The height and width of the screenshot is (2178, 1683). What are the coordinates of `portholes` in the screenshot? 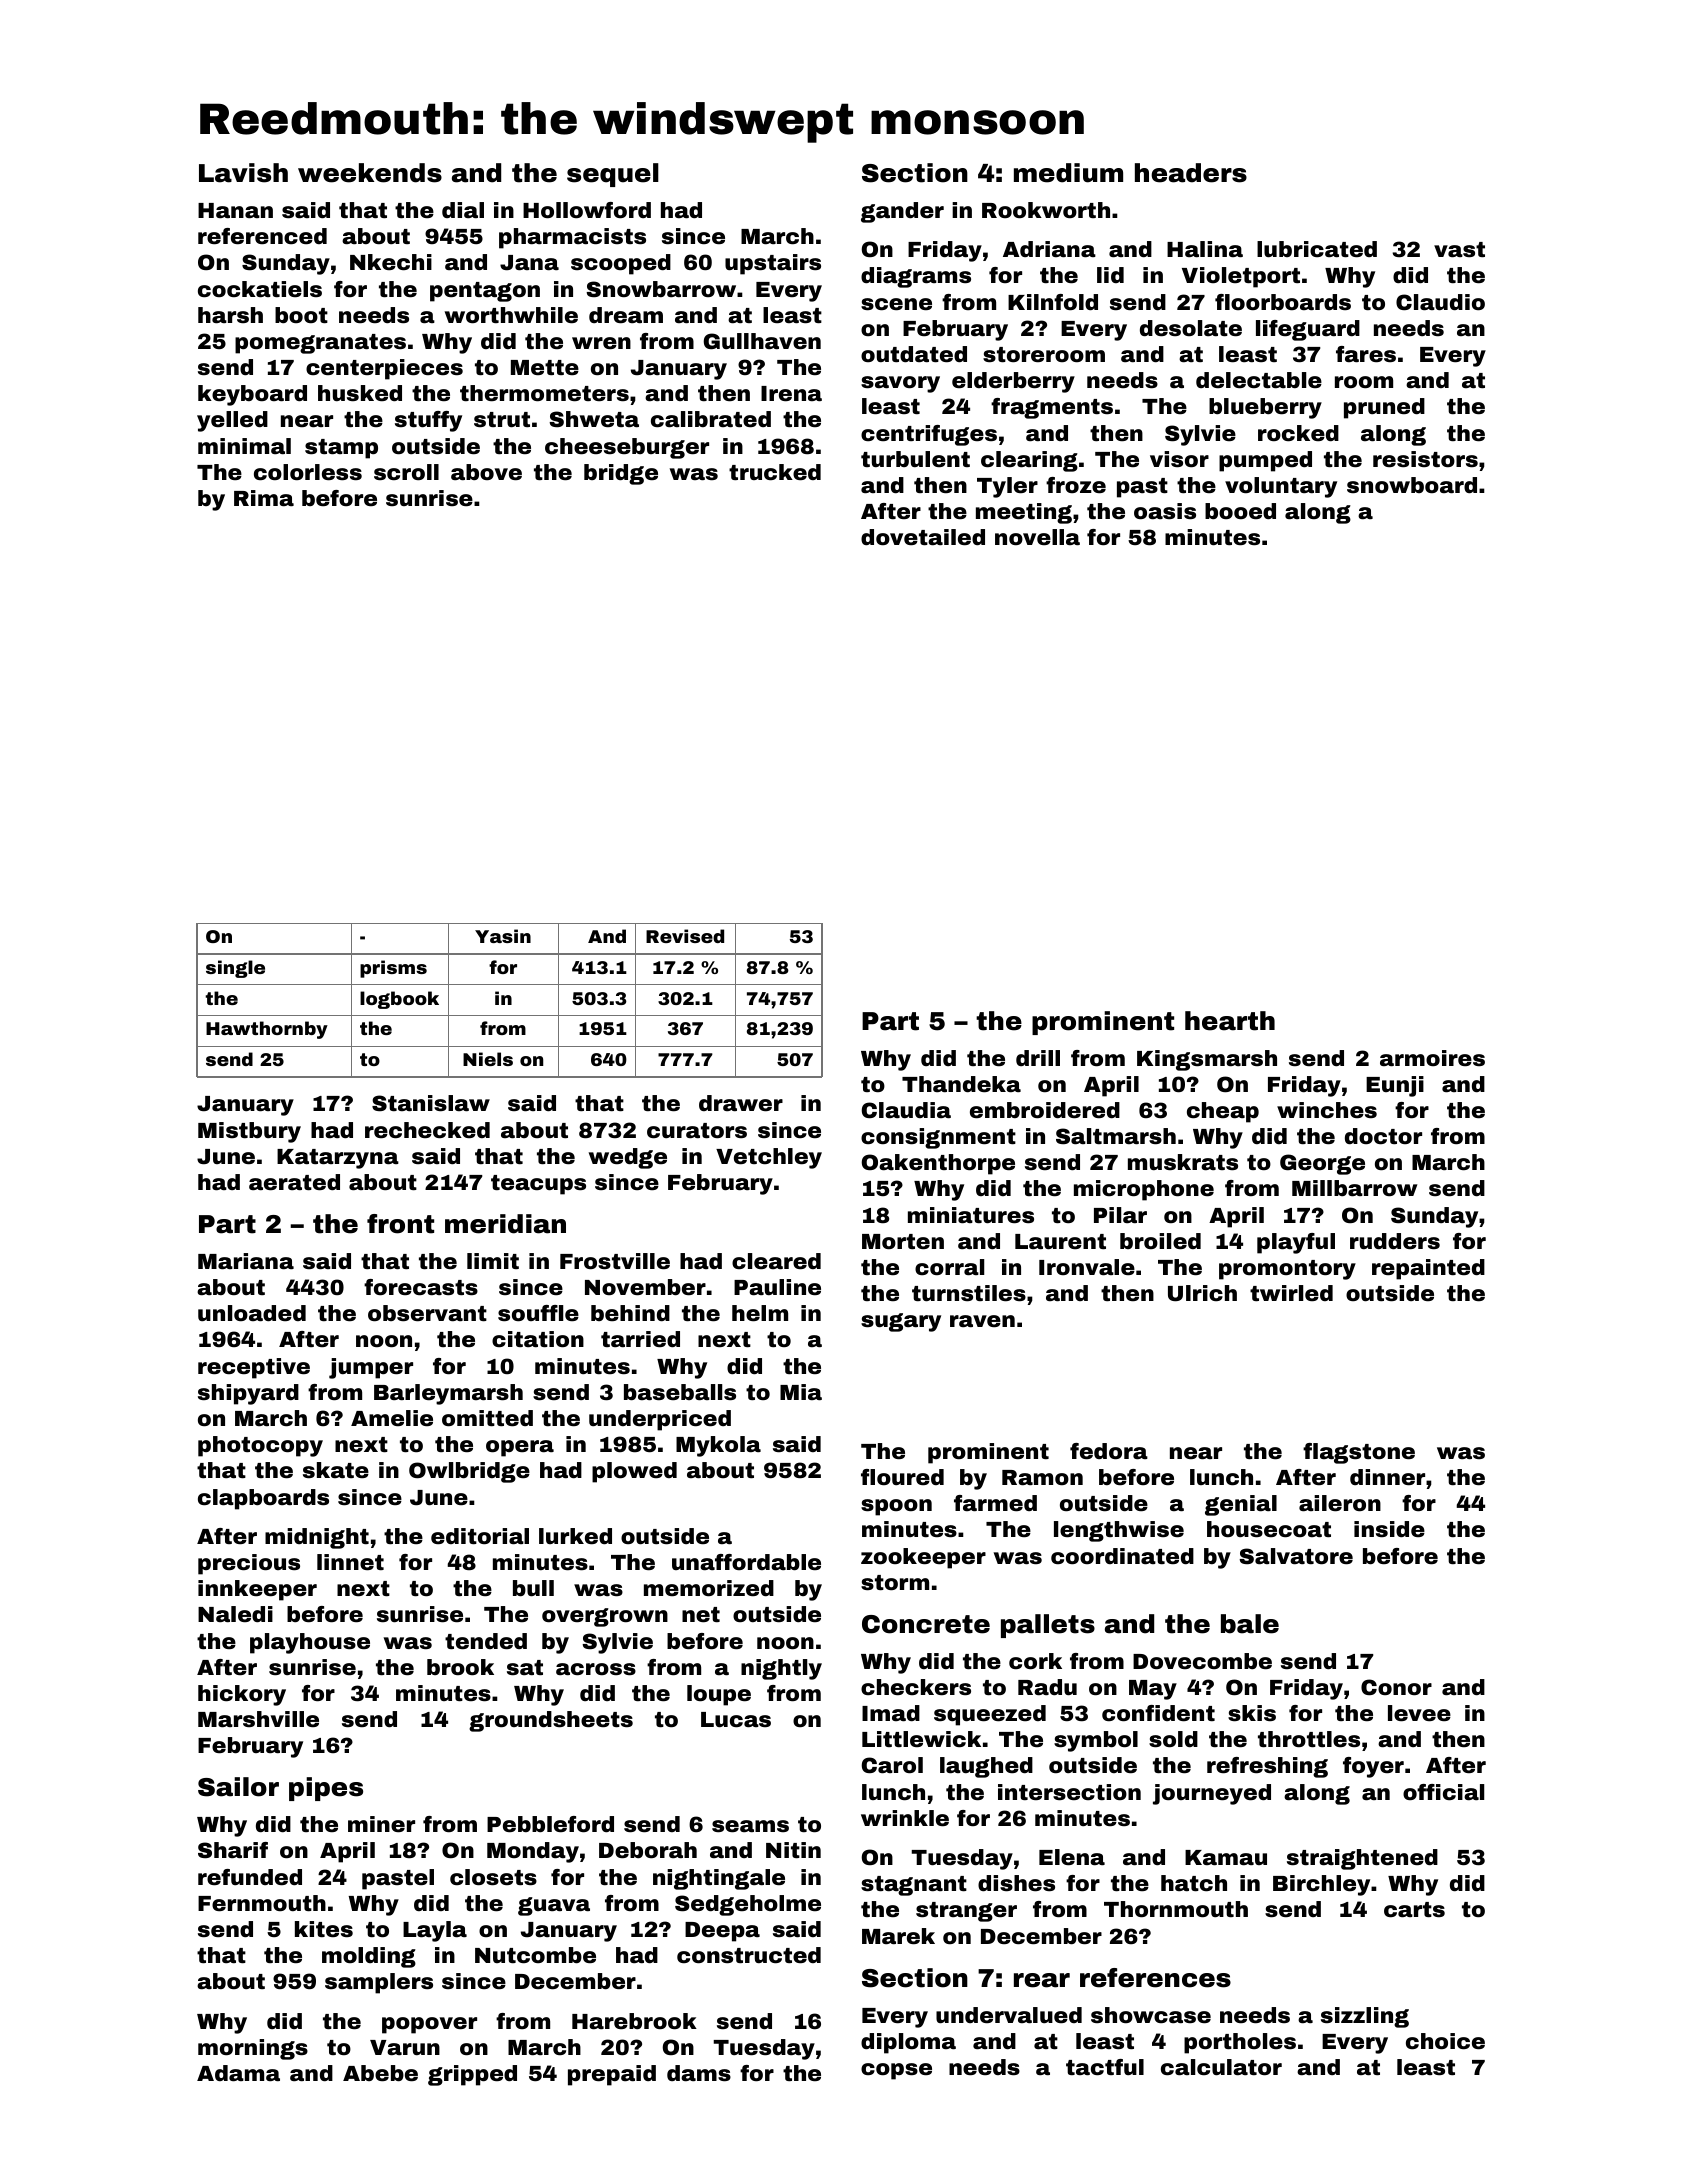 It's located at (1240, 2043).
